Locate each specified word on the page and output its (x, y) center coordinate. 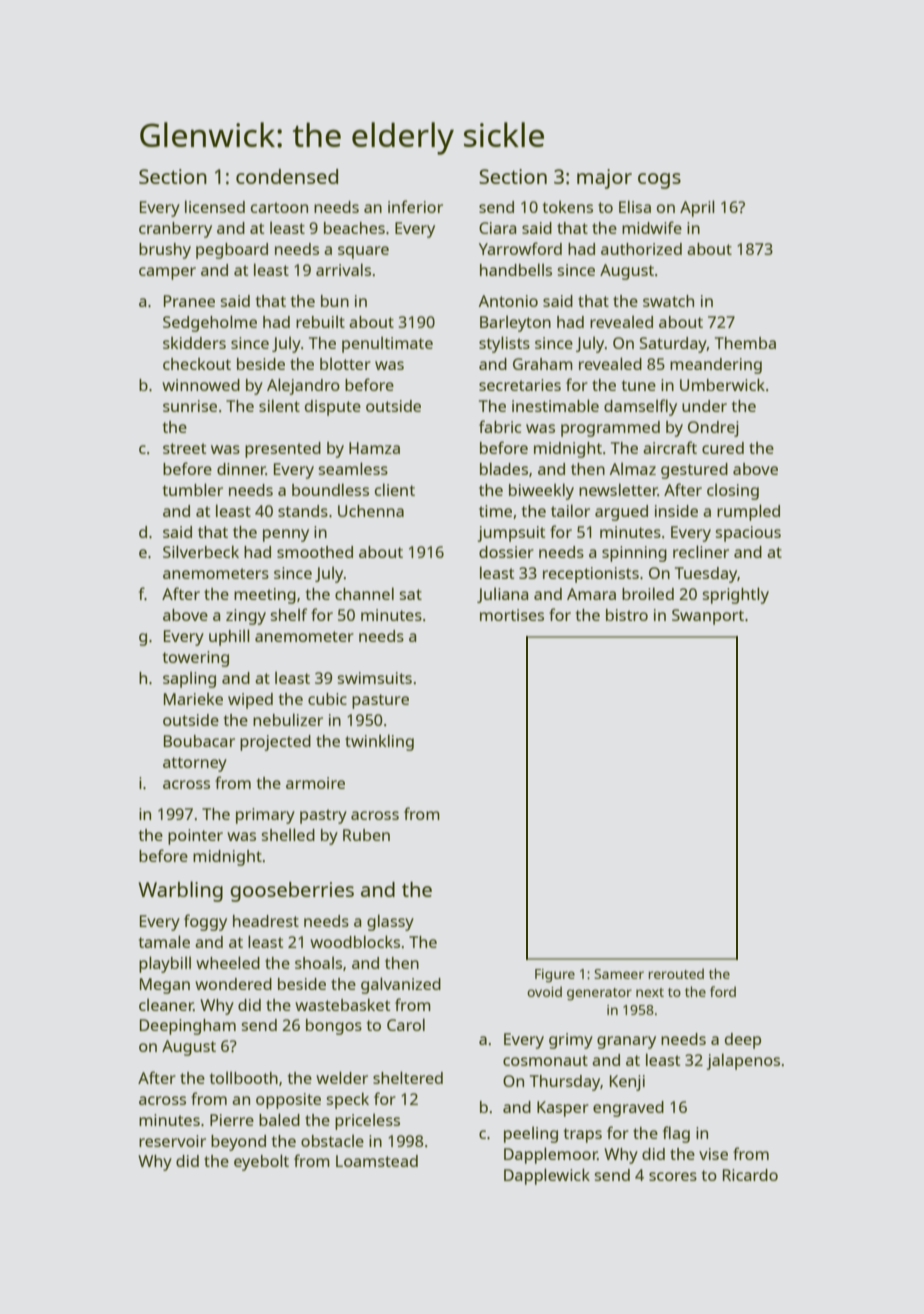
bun (335, 301)
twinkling (379, 742)
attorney (195, 764)
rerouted (676, 973)
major (604, 179)
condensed (287, 176)
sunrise (190, 406)
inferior (415, 206)
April (697, 208)
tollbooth (244, 1077)
